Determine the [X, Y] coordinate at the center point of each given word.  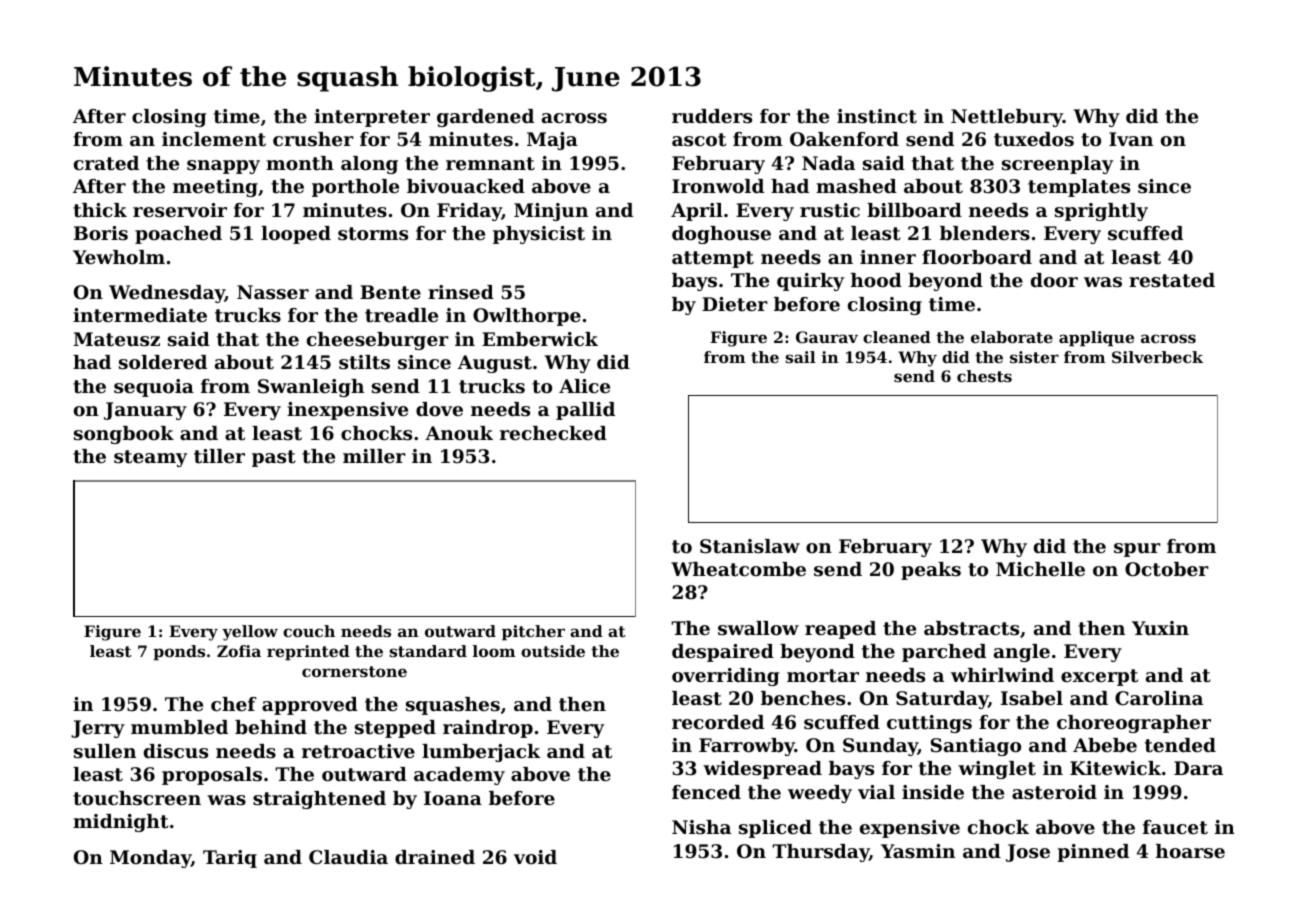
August [495, 364]
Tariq [230, 859]
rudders [712, 116]
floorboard [977, 257]
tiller [219, 456]
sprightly [1101, 212]
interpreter [372, 118]
